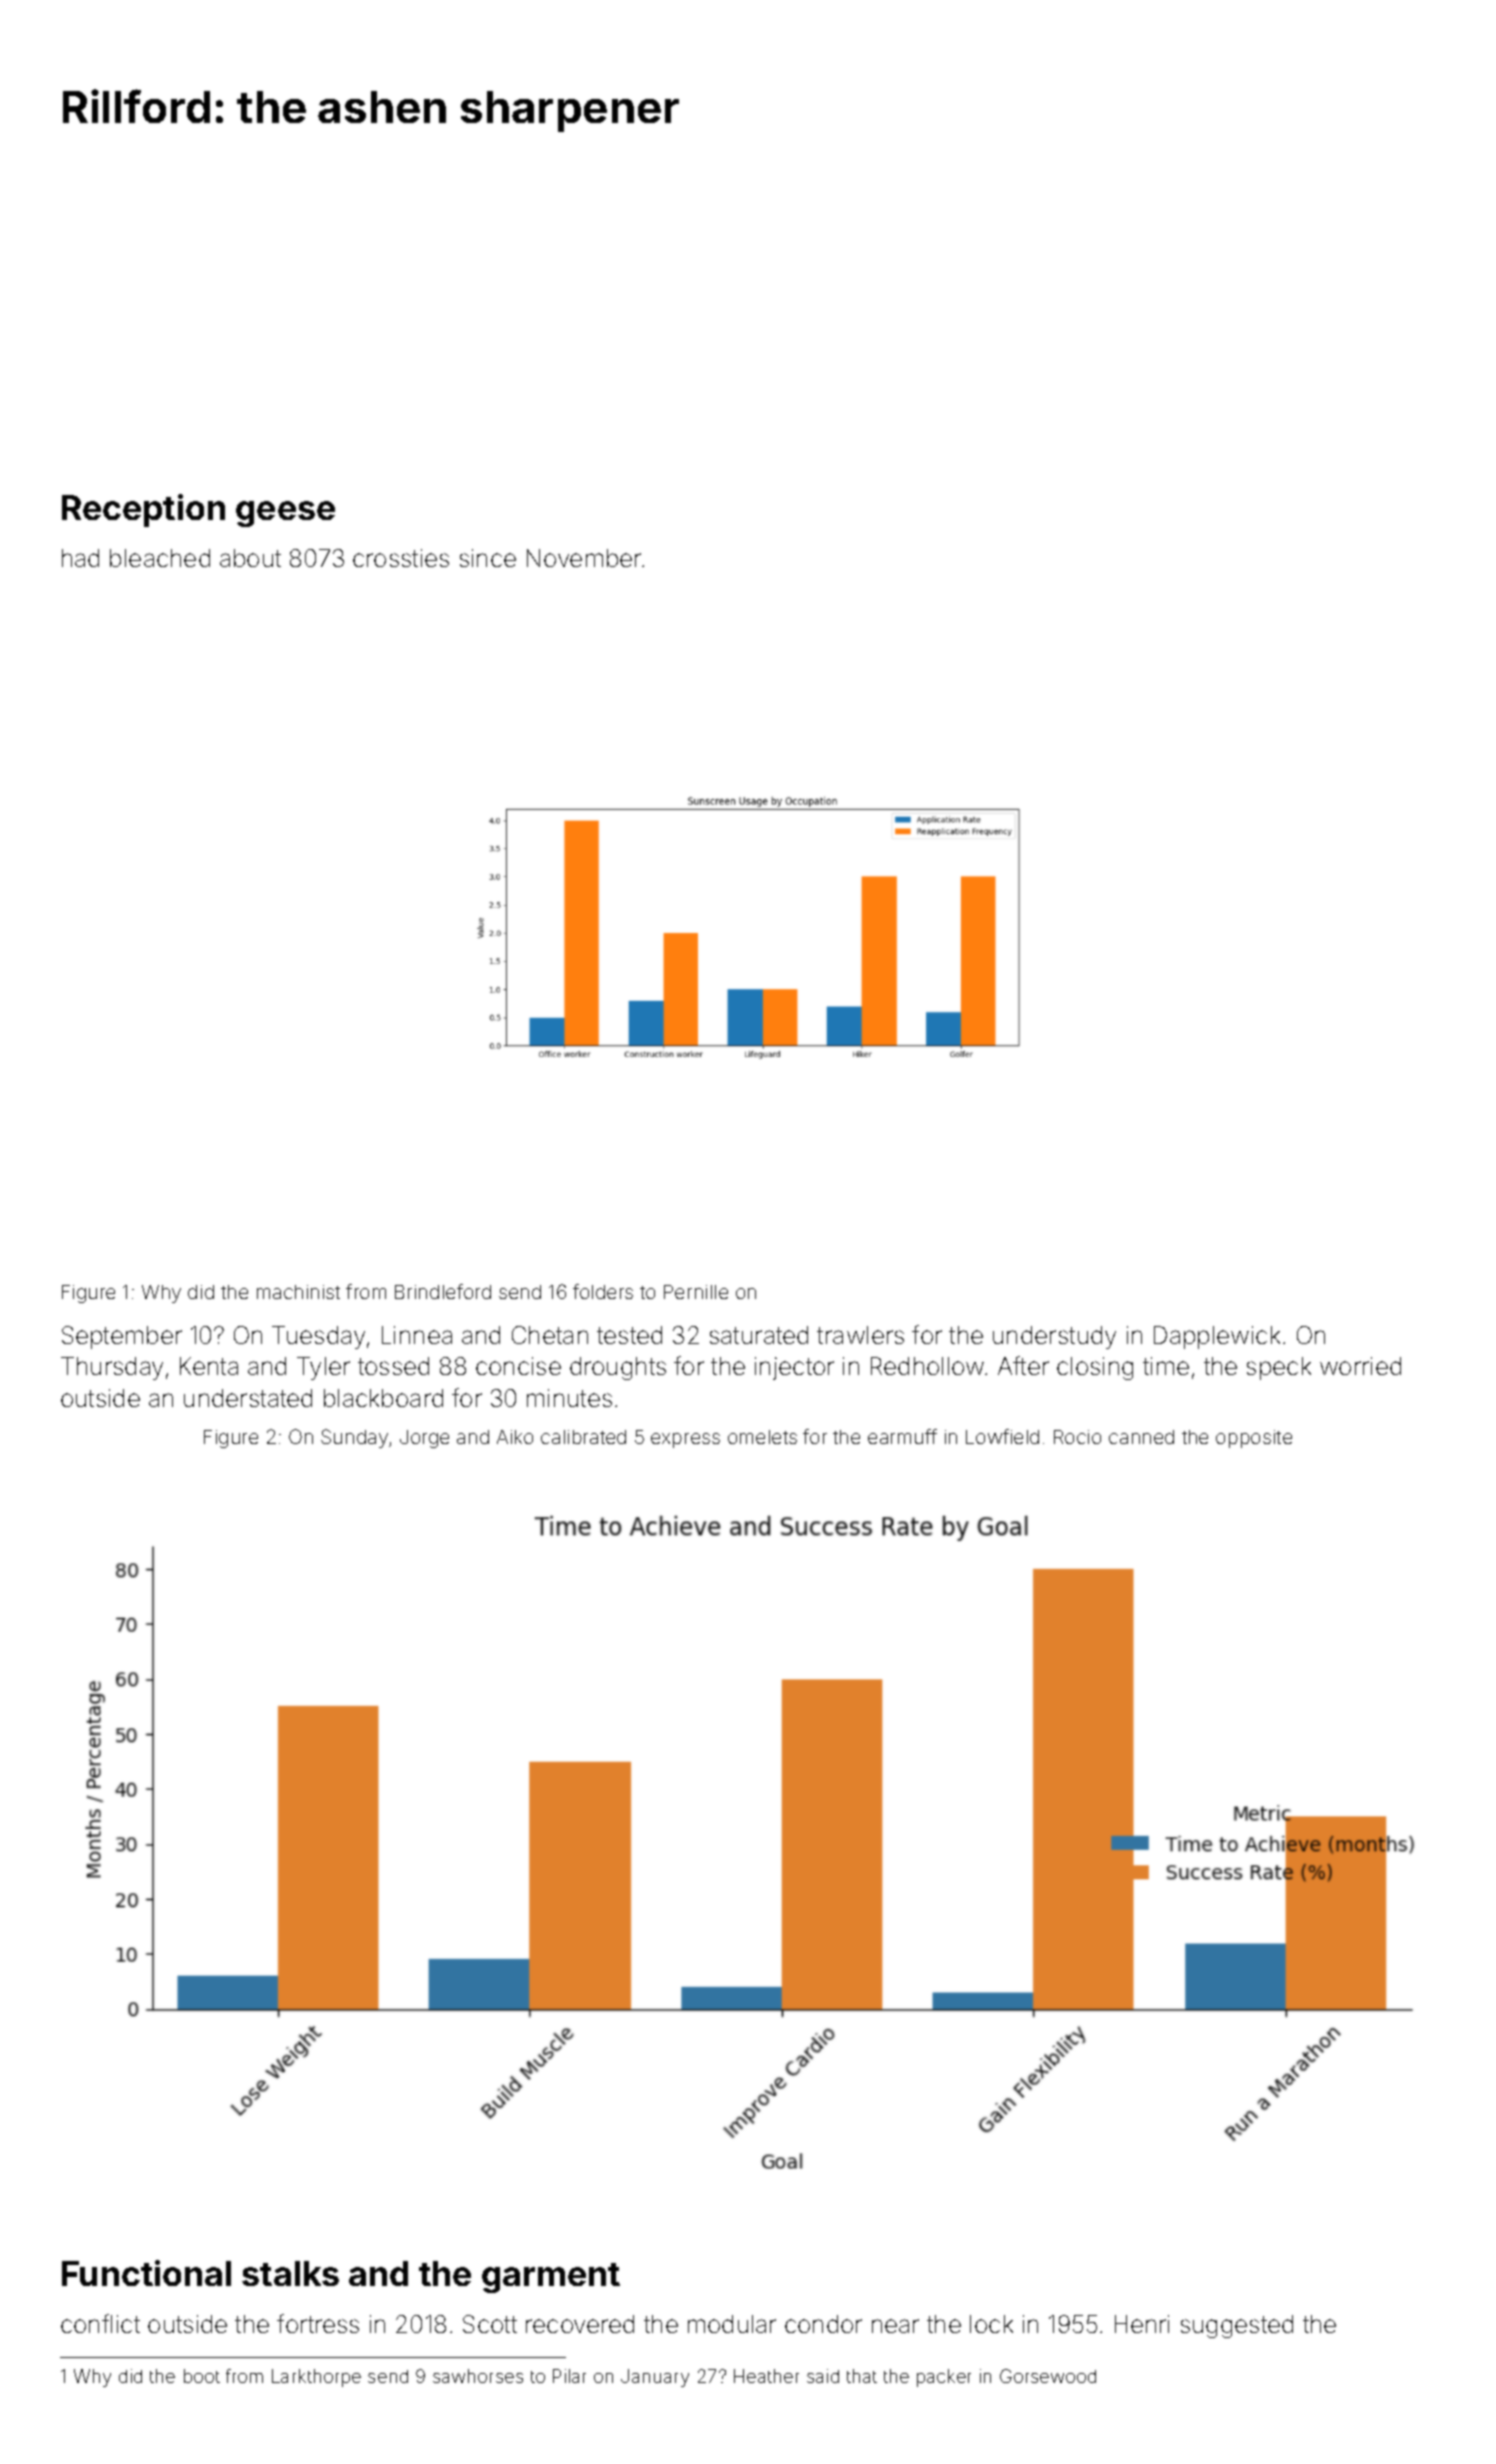  What do you see at coordinates (1054, 1337) in the screenshot?
I see `understudy` at bounding box center [1054, 1337].
